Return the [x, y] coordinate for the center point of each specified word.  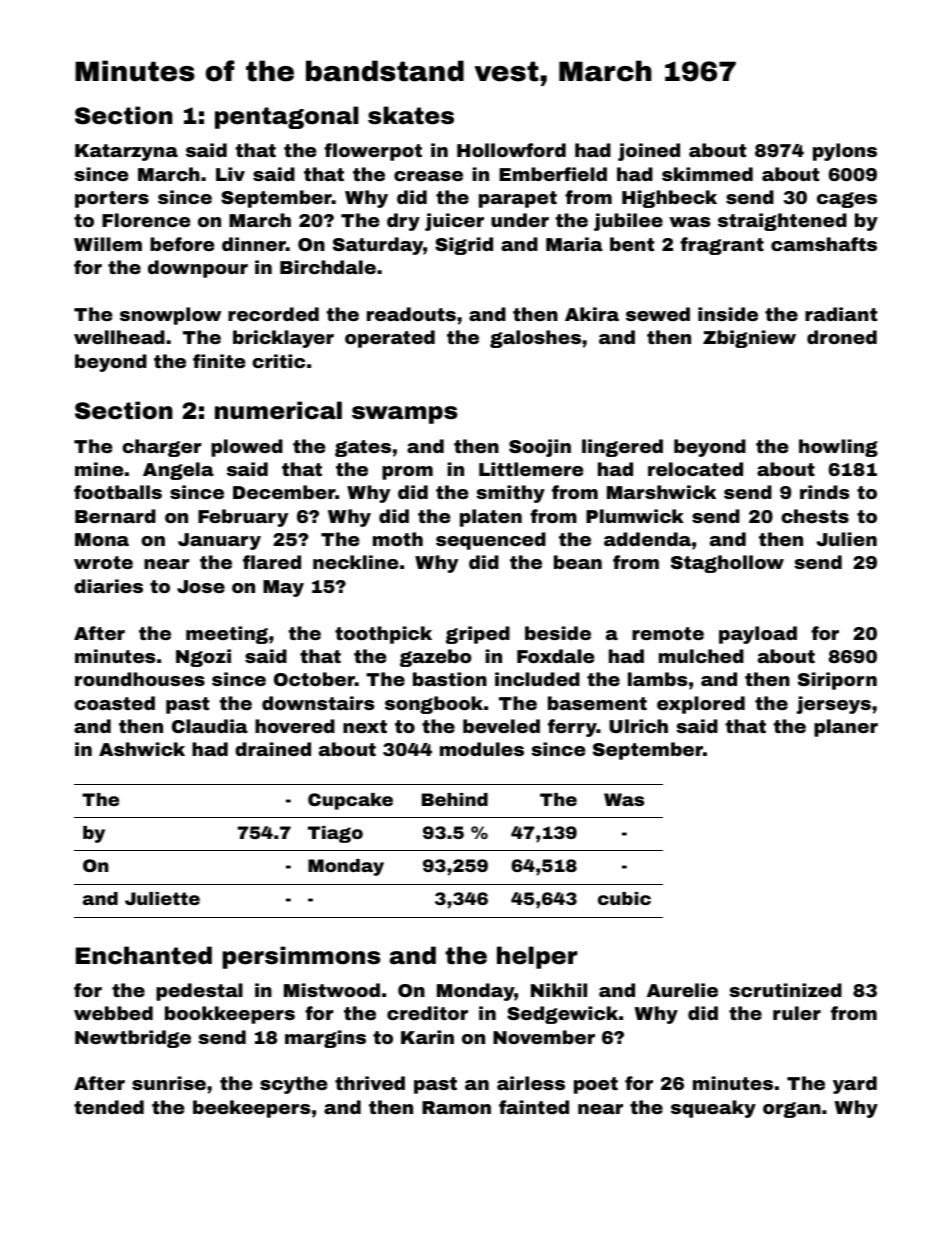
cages [847, 200]
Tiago [335, 834]
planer [846, 728]
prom [407, 473]
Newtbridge [133, 1039]
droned [842, 337]
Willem [108, 244]
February [243, 518]
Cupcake [350, 801]
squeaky [713, 1109]
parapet [518, 199]
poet [596, 1085]
